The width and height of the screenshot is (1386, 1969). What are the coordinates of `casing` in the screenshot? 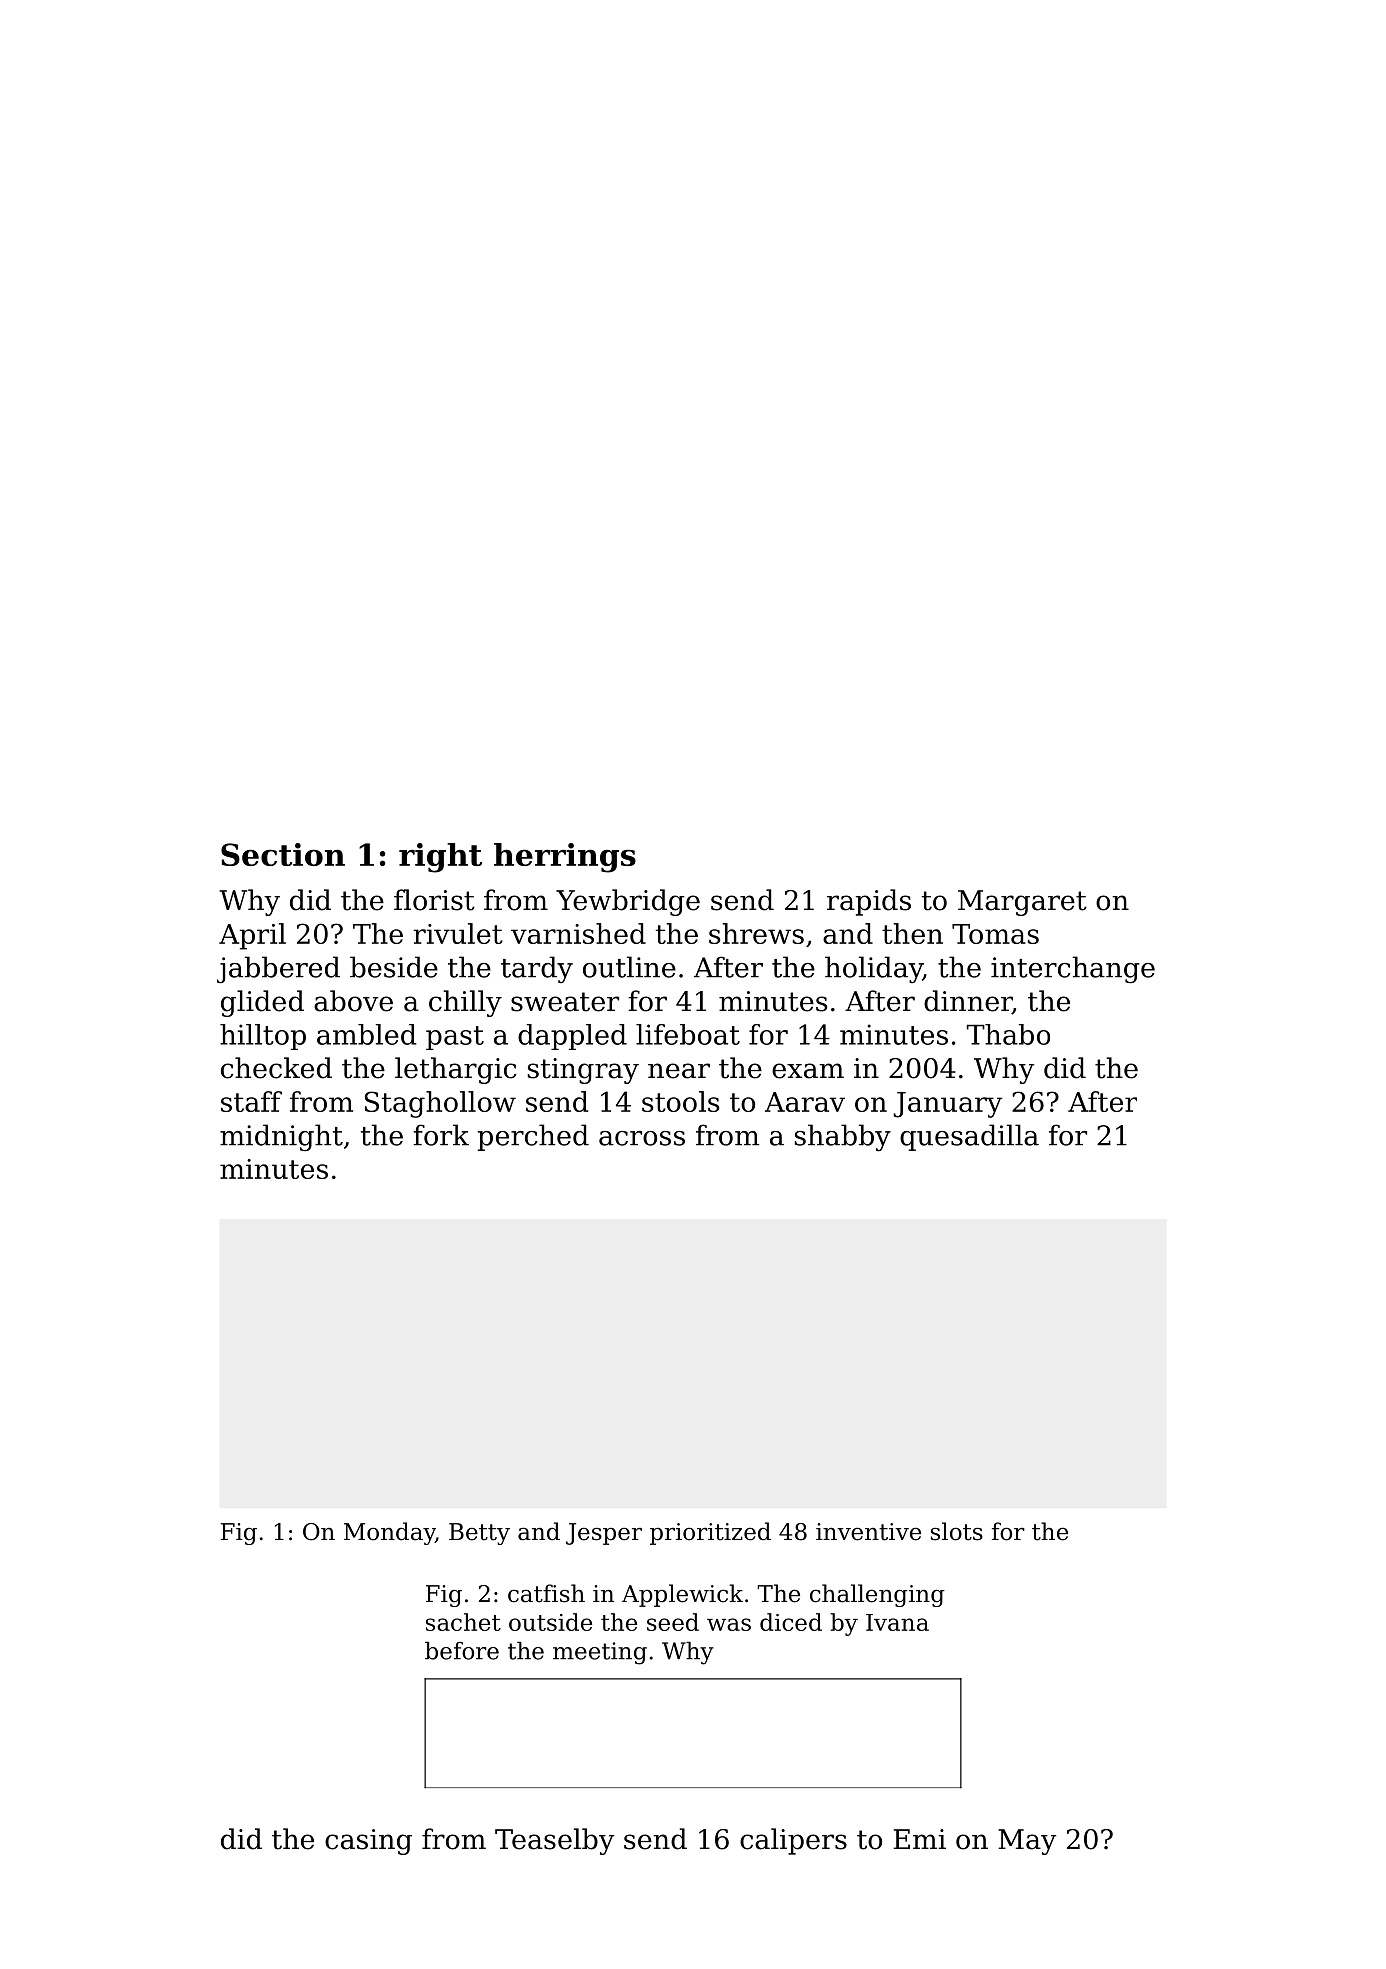 It's located at (368, 1842).
